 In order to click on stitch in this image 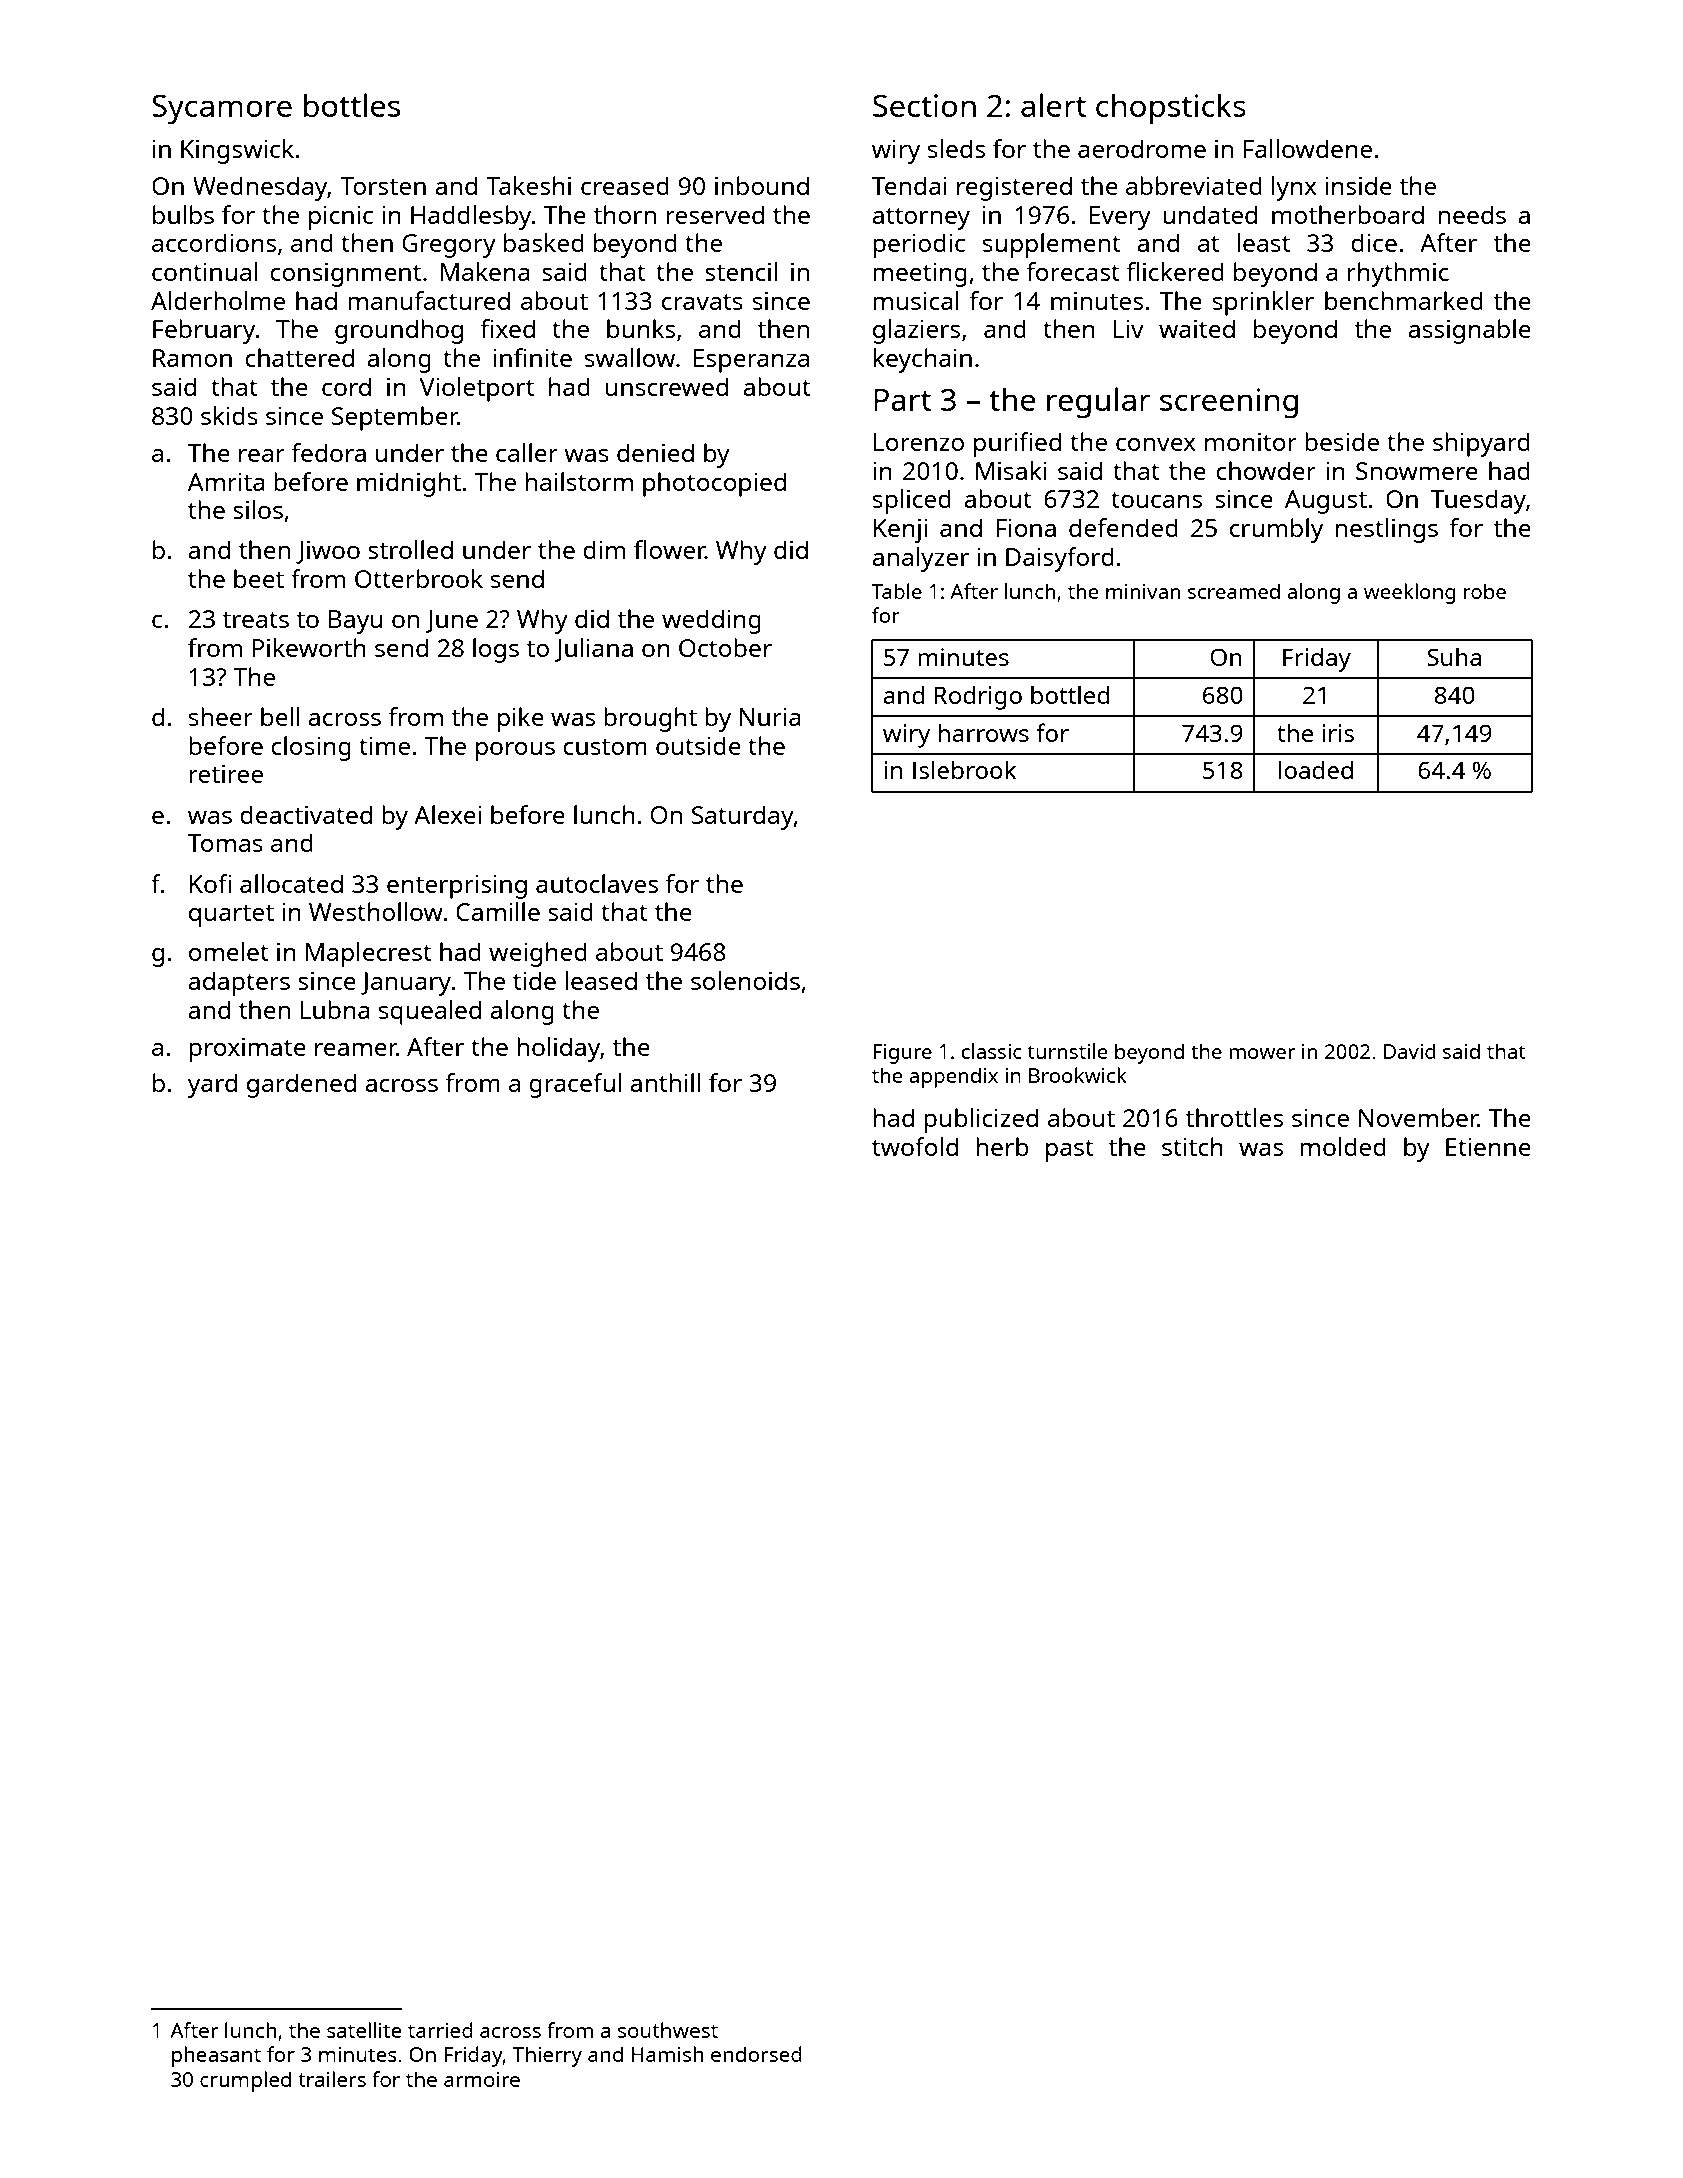, I will do `click(1192, 1146)`.
